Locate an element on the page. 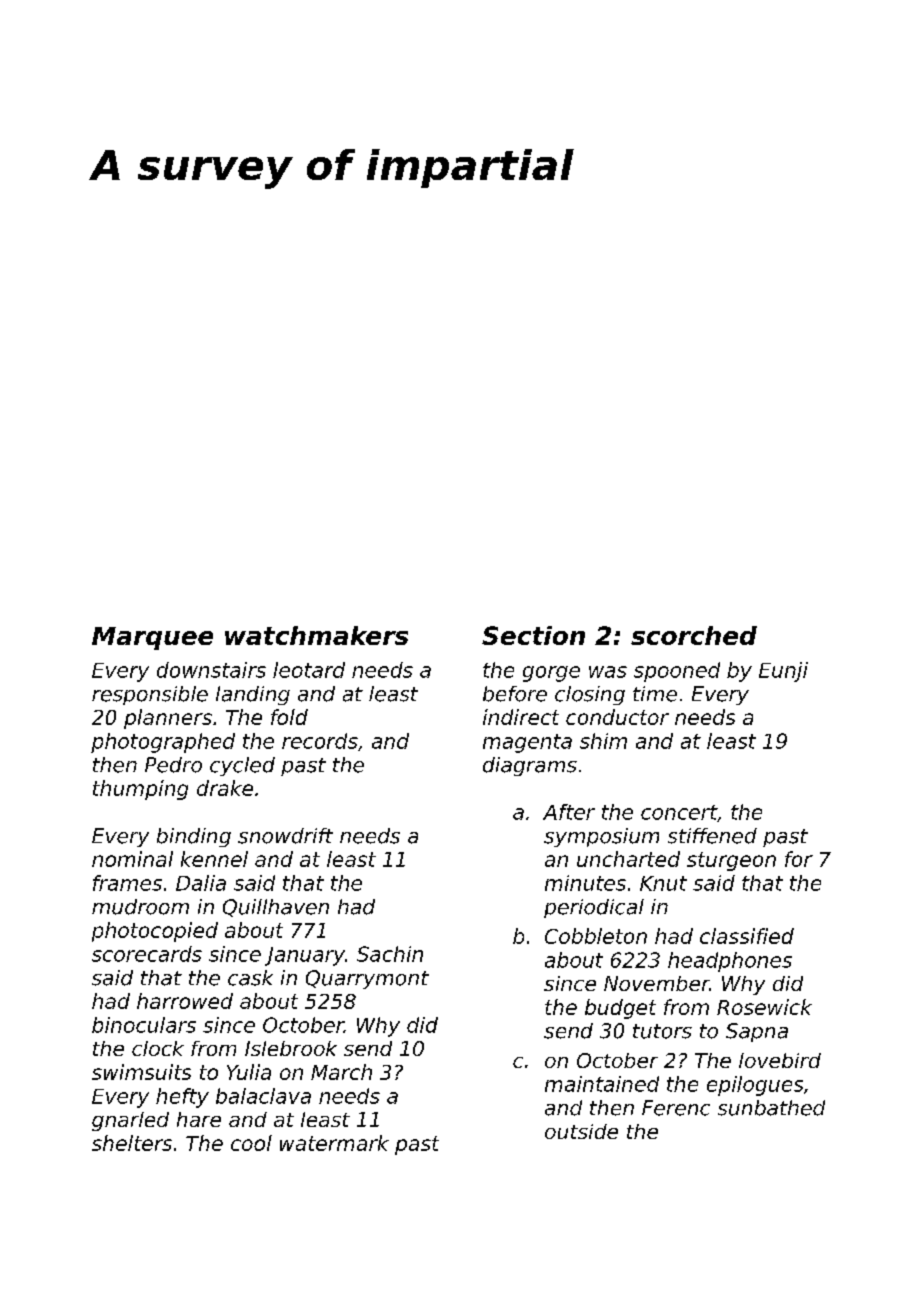 The height and width of the page is (1314, 924). shim is located at coordinates (603, 741).
